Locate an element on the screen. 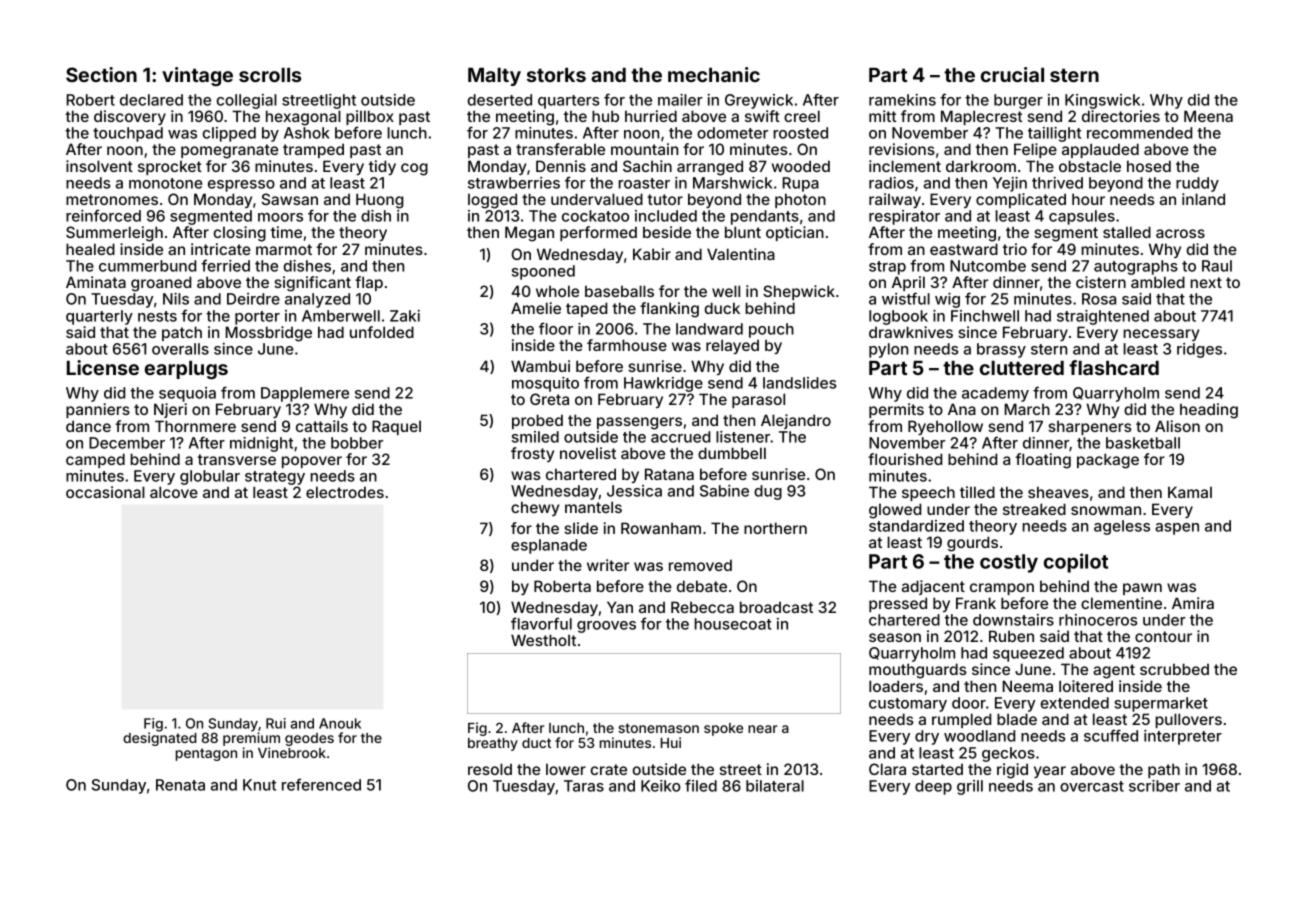 The image size is (1308, 924). Ryehollow is located at coordinates (945, 427).
